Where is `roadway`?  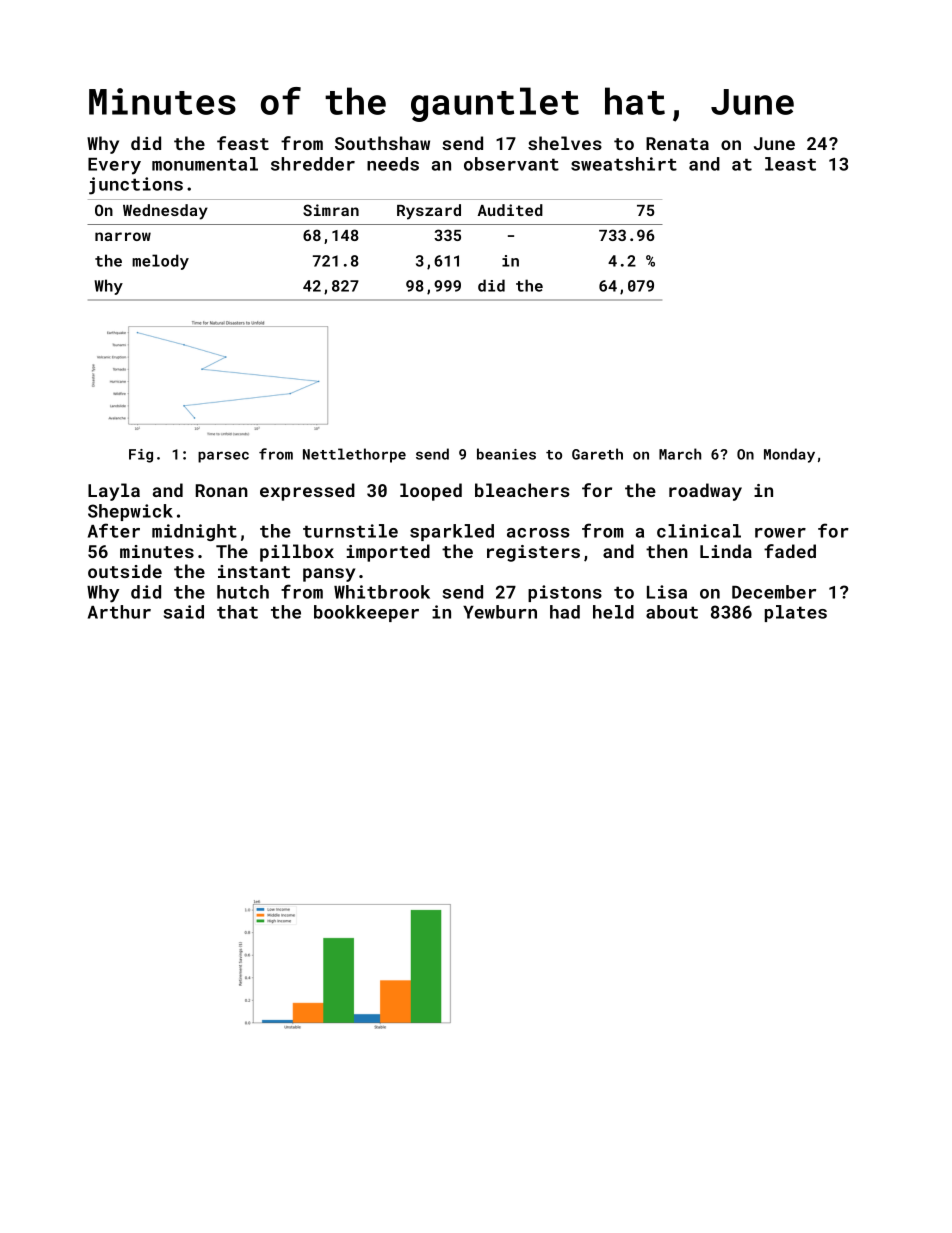 roadway is located at coordinates (705, 492).
